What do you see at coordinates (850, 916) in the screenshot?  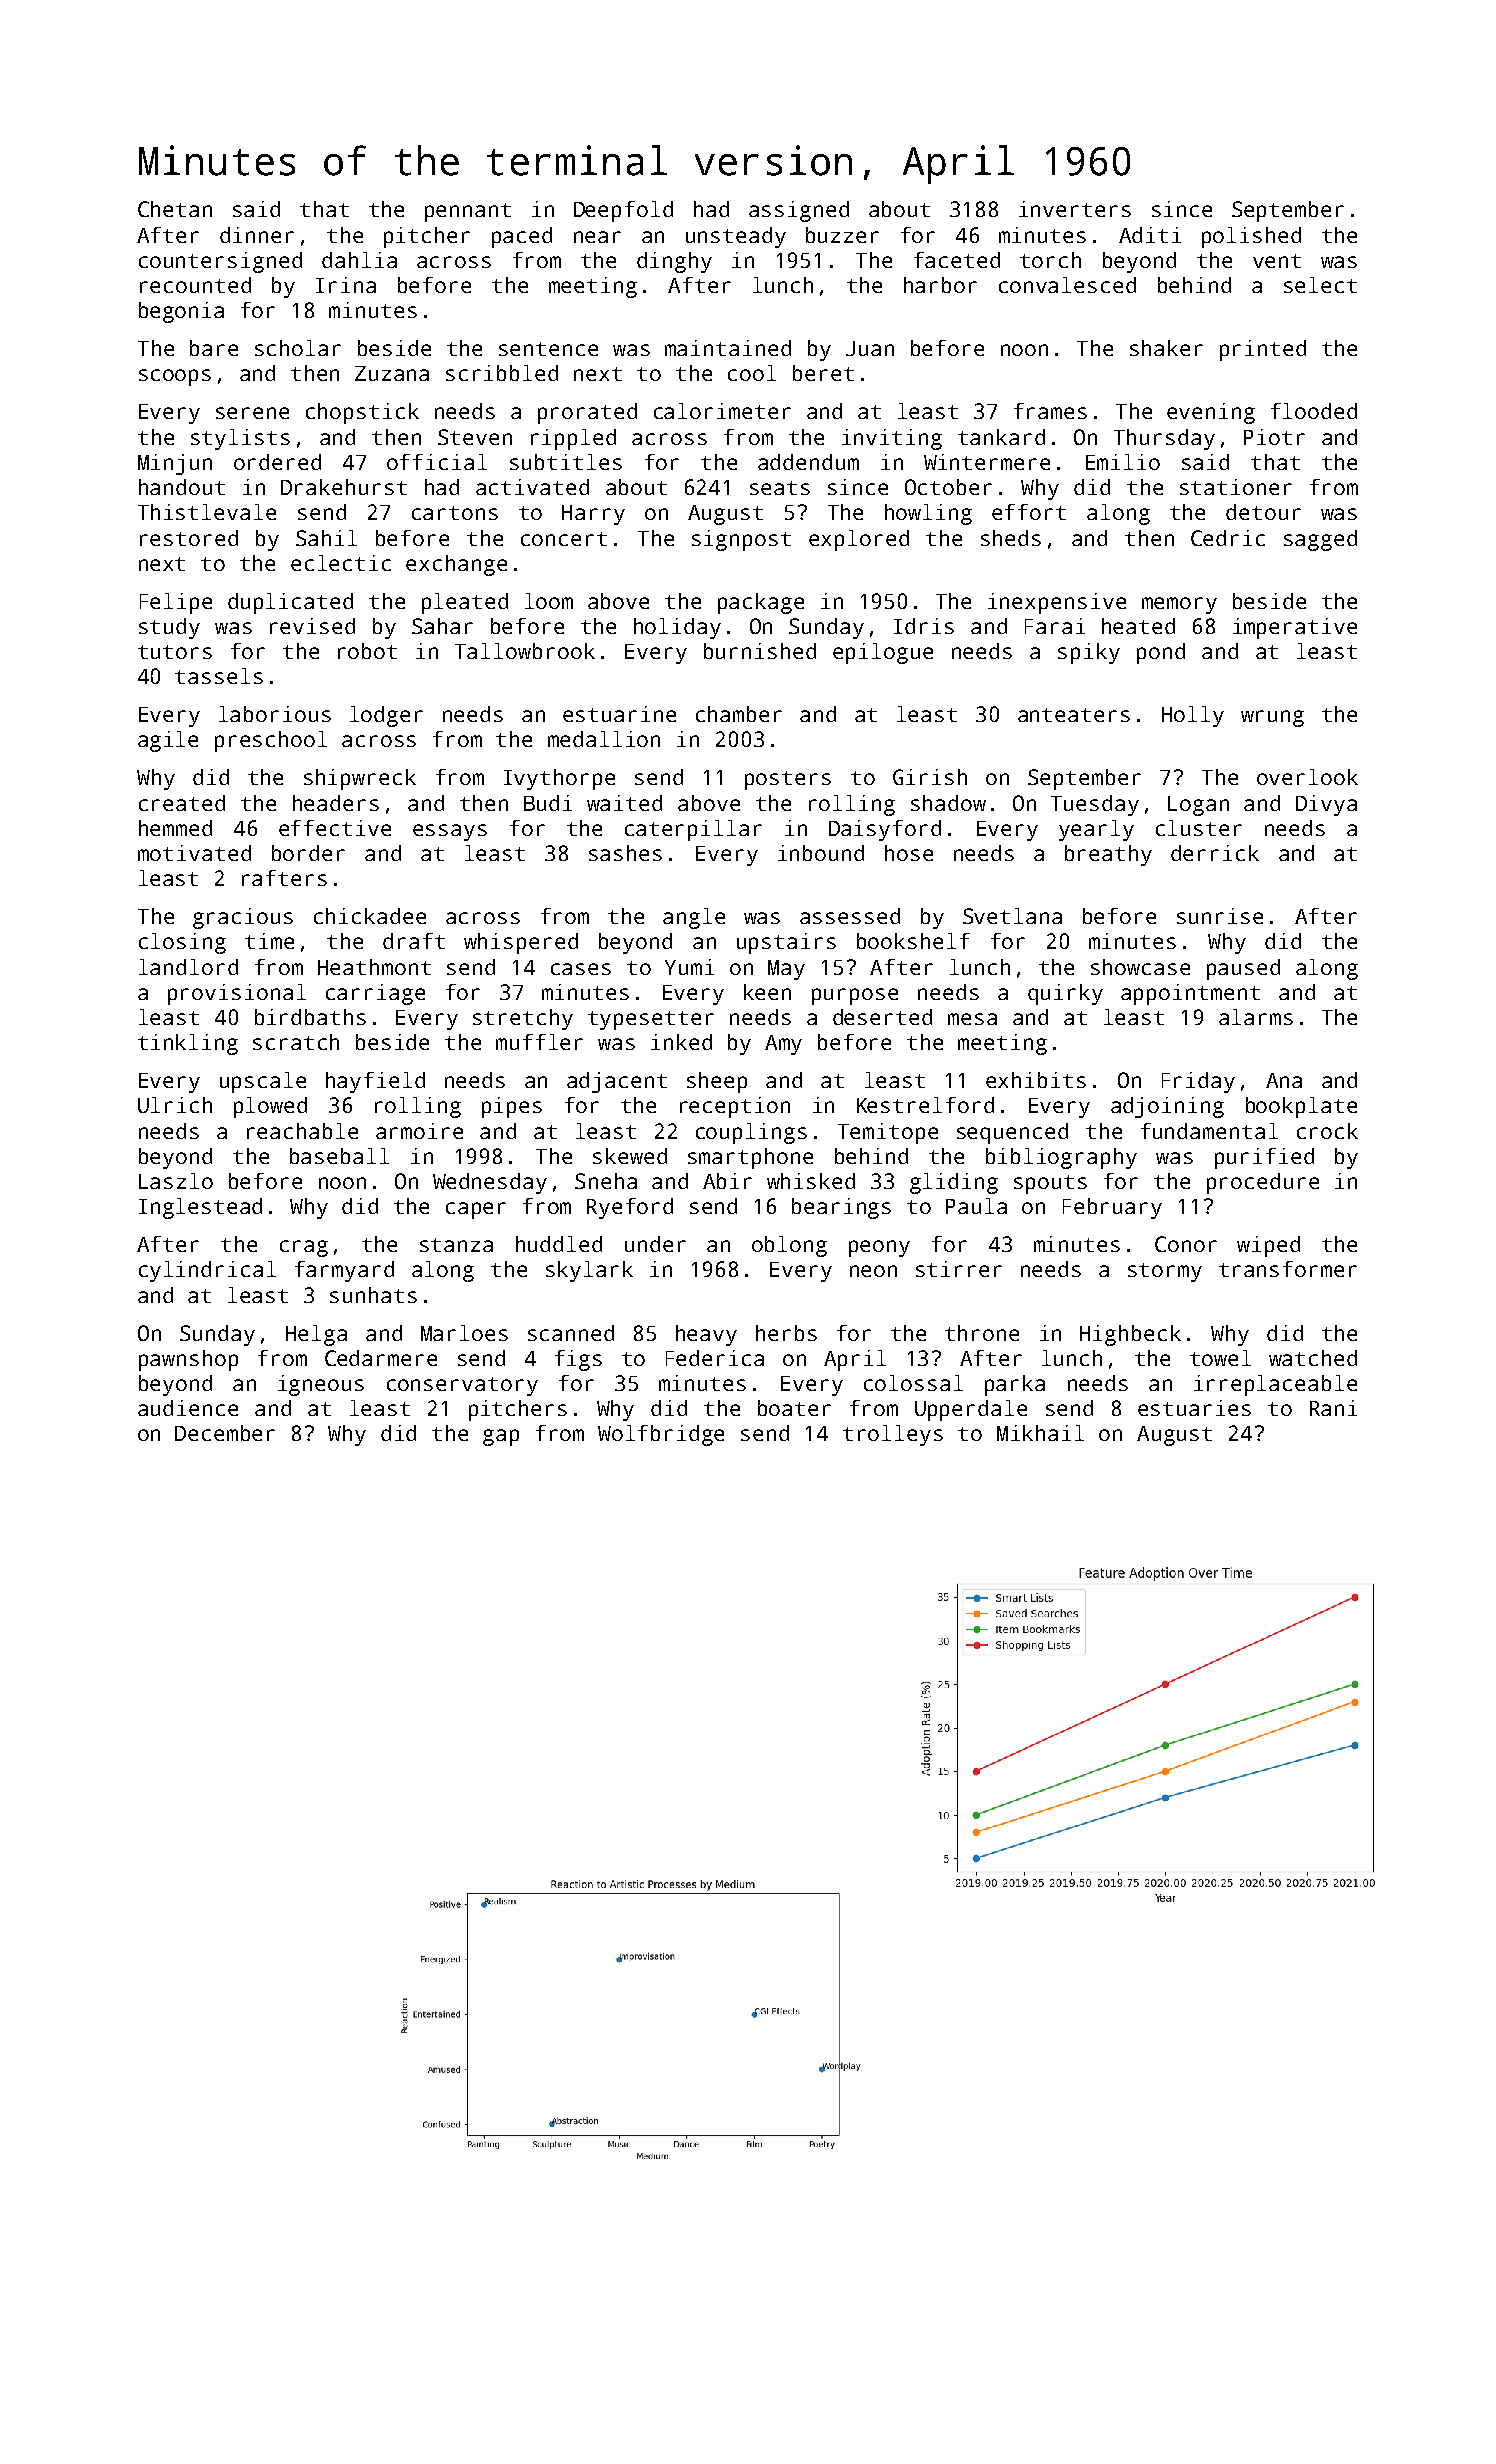 I see `assessed` at bounding box center [850, 916].
